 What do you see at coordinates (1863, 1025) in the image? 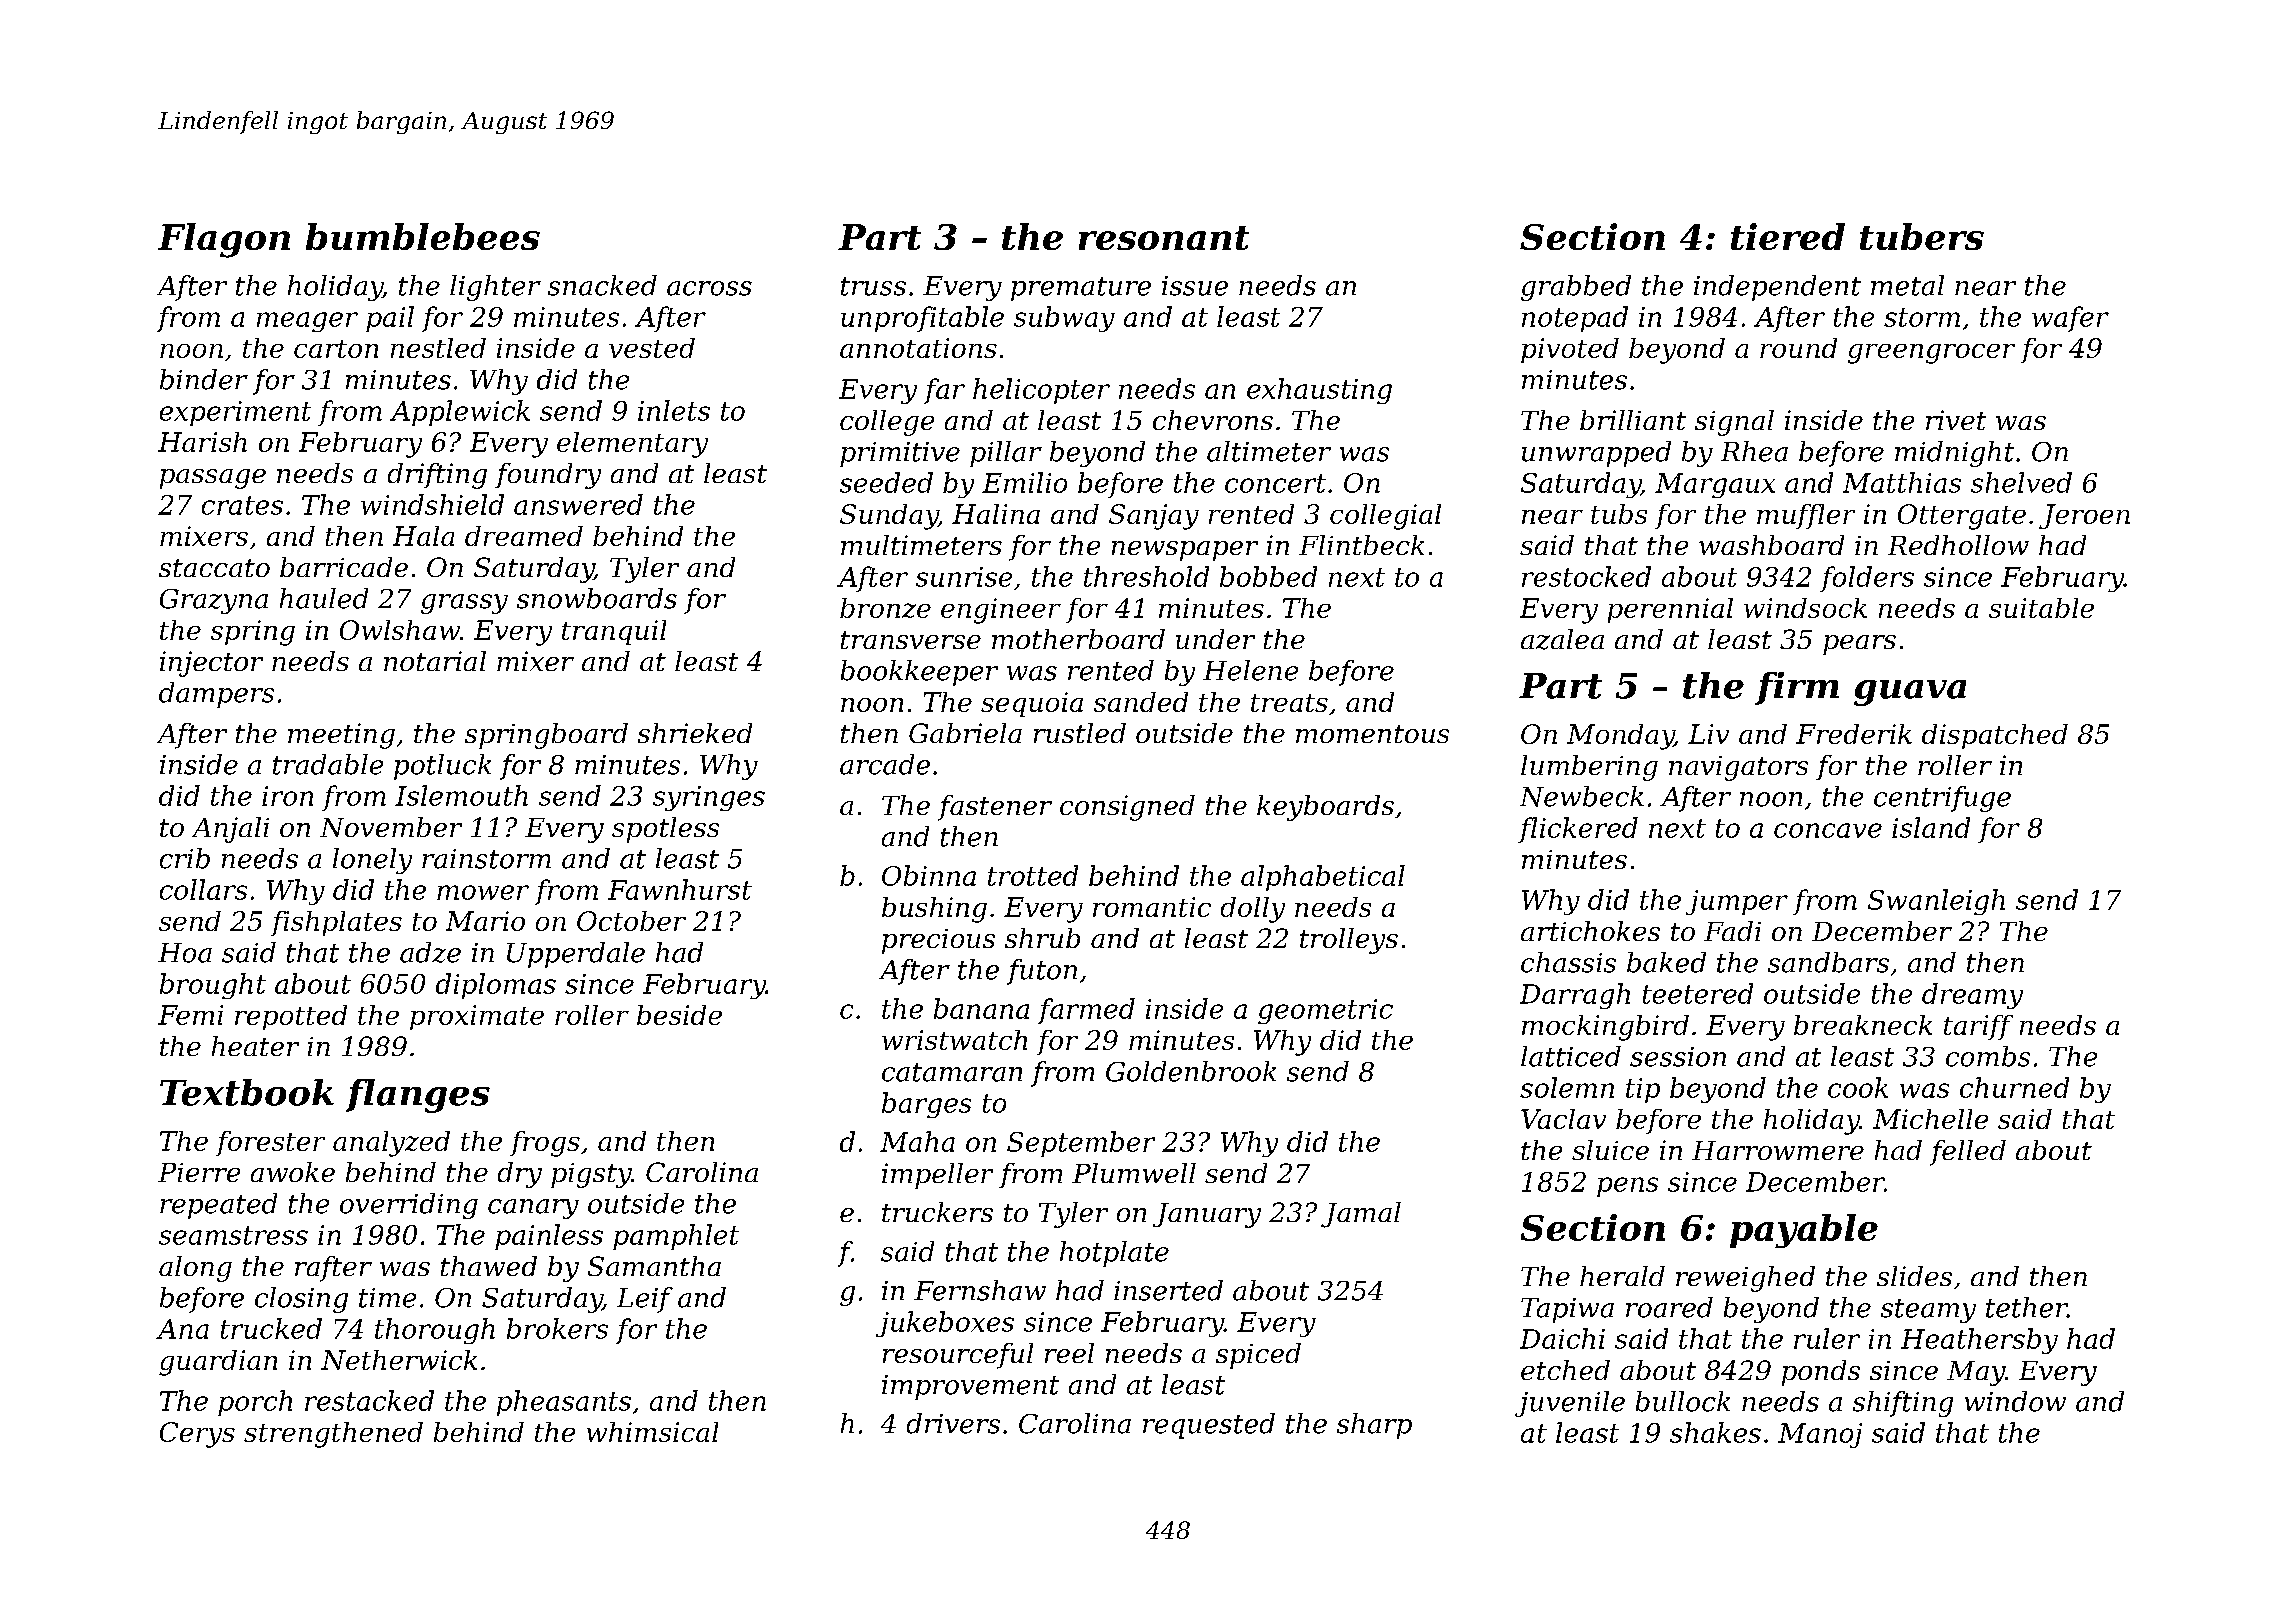
I see `breakneck` at bounding box center [1863, 1025].
